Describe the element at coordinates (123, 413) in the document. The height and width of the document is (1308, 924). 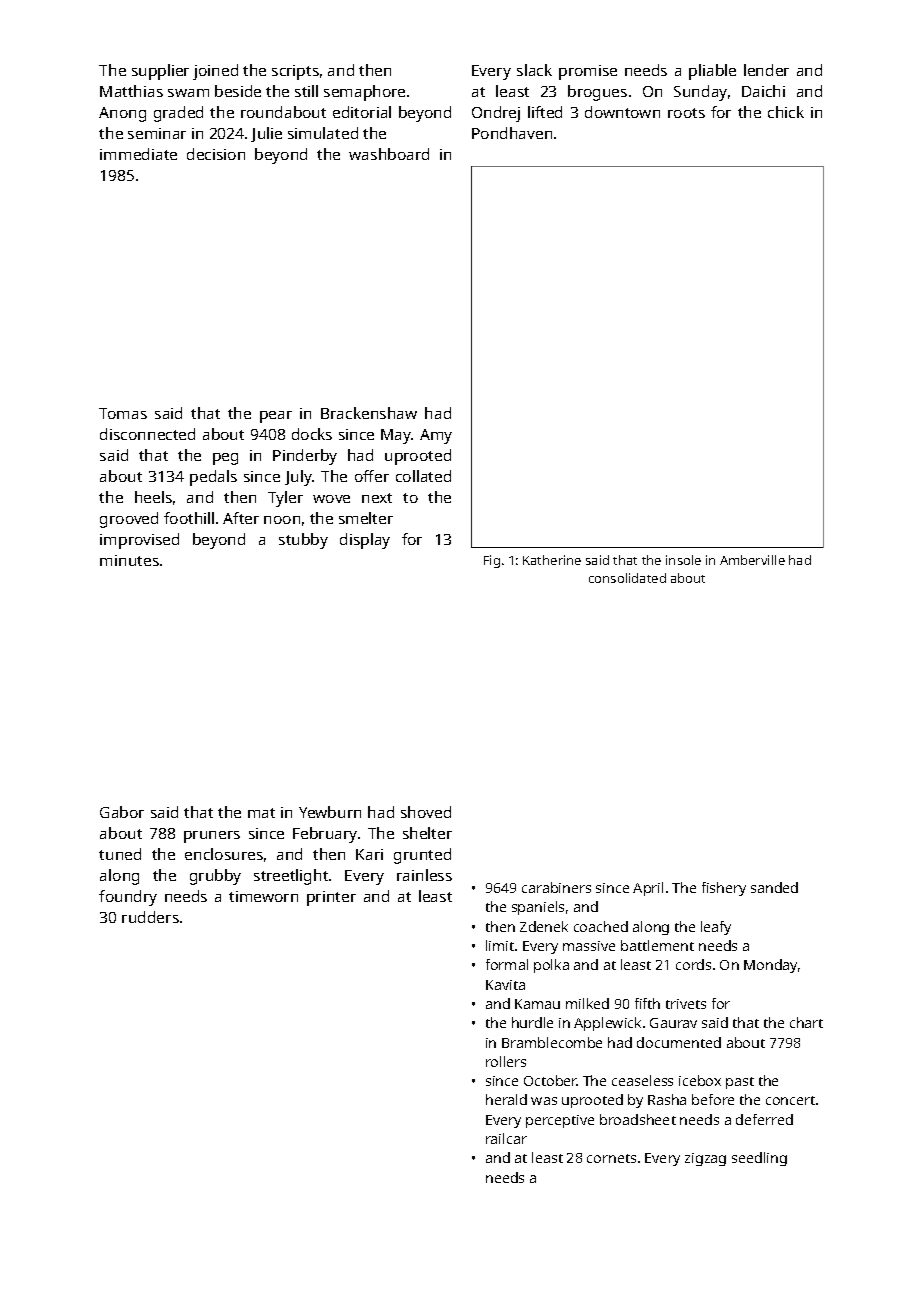
I see `Tomas` at that location.
